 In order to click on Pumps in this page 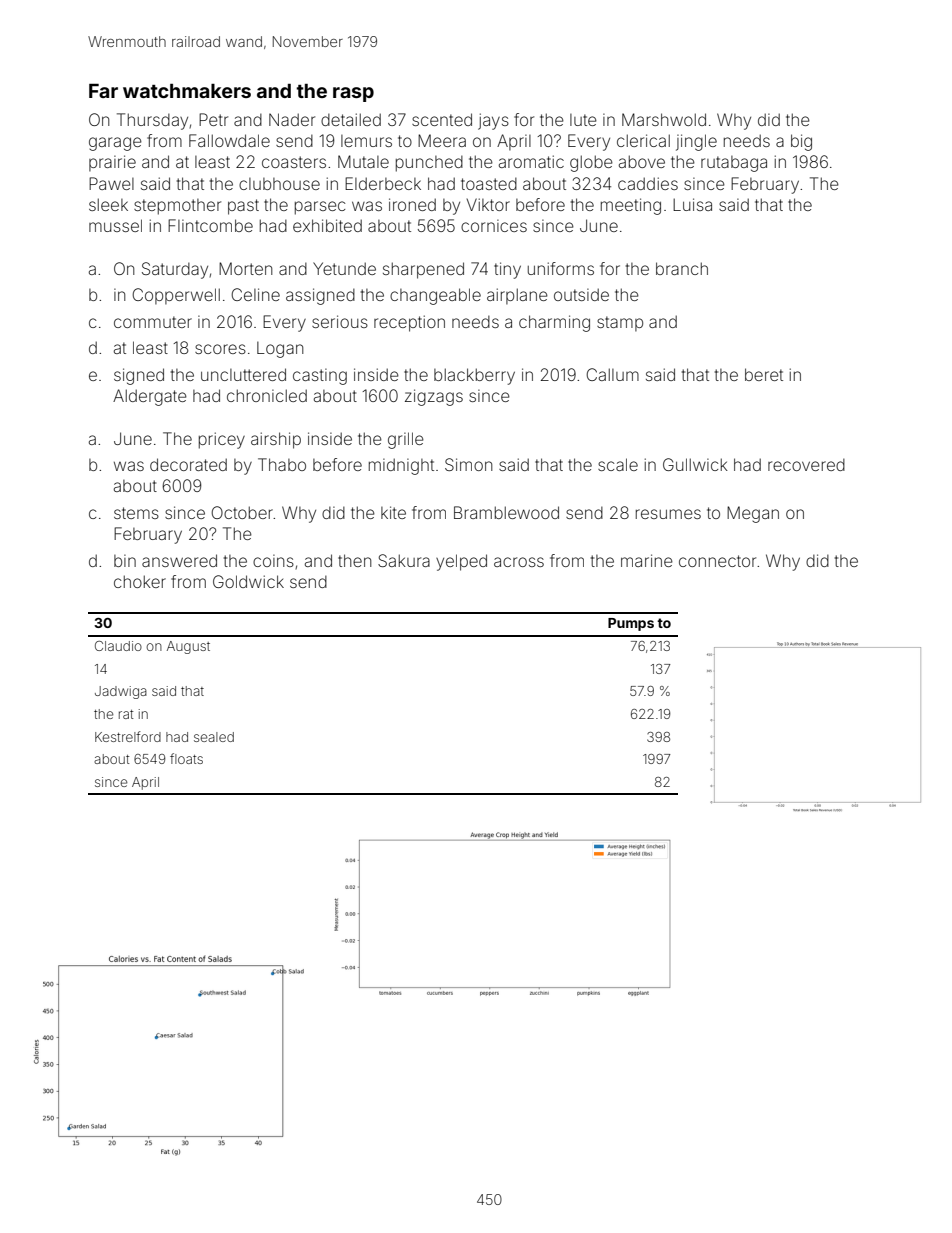, I will do `click(631, 624)`.
